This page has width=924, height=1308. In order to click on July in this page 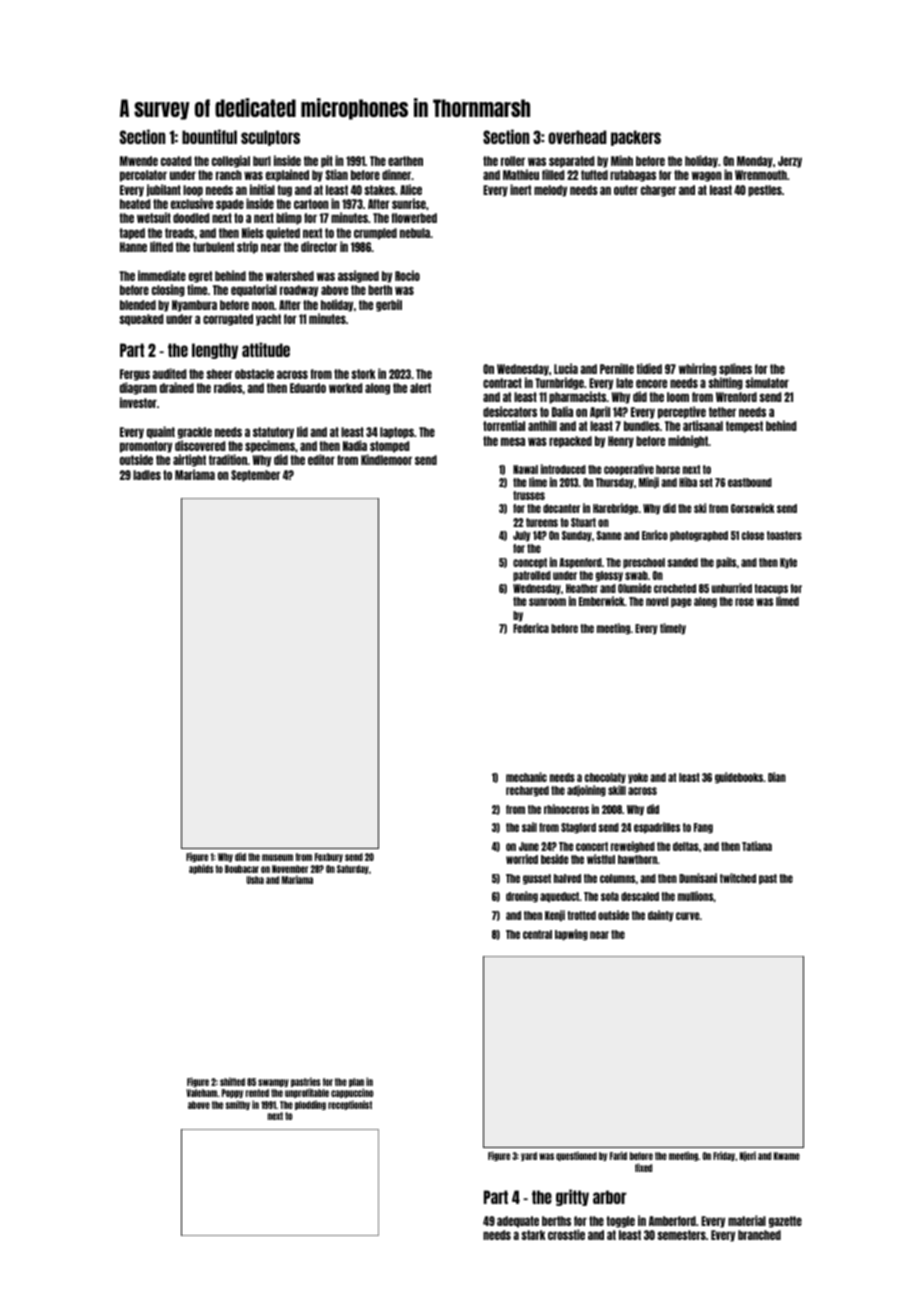, I will do `click(521, 536)`.
